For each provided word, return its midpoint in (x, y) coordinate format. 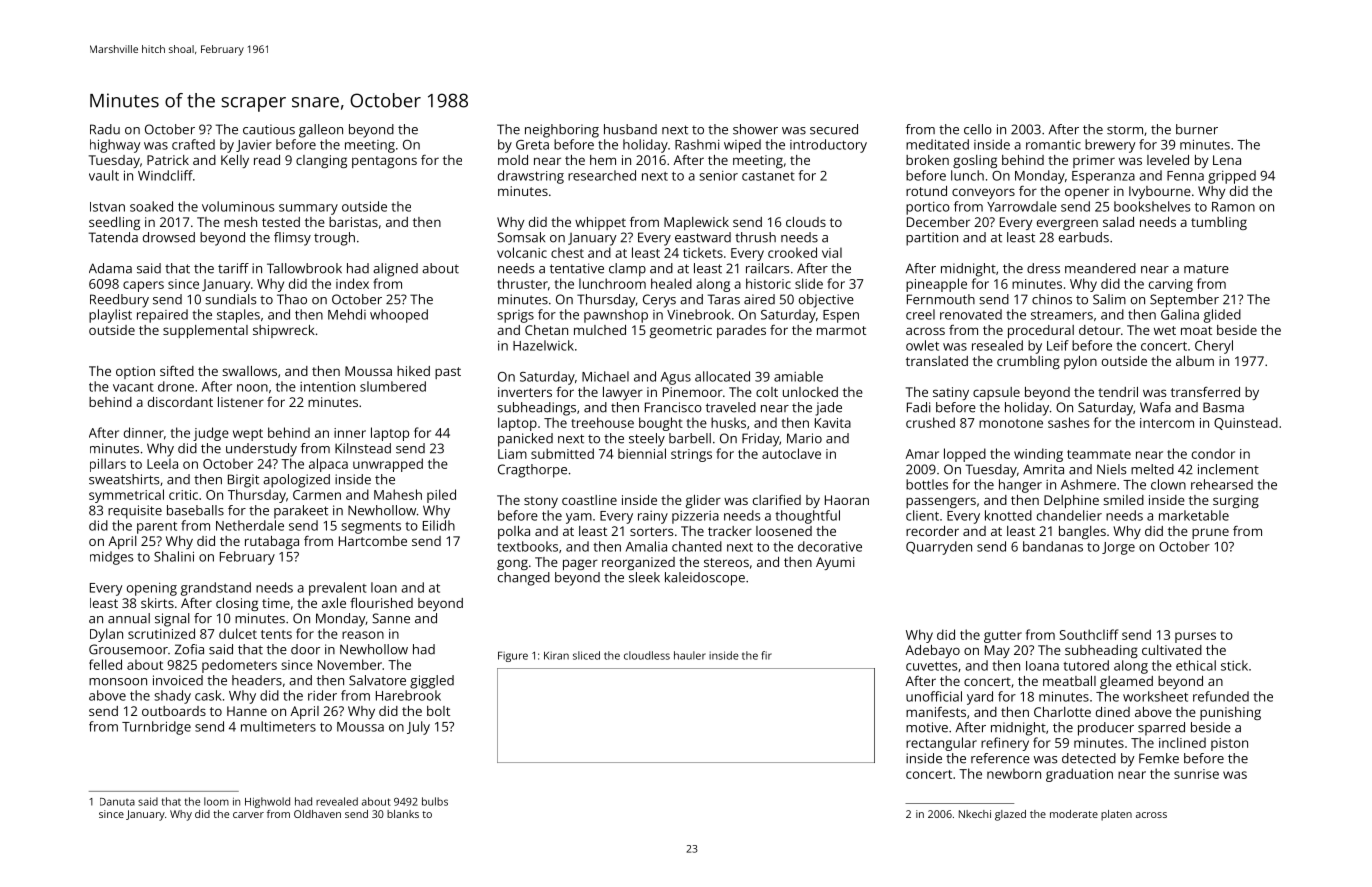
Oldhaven (317, 814)
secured (834, 129)
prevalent (338, 589)
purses (1195, 637)
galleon (321, 131)
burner (1197, 129)
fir (766, 655)
